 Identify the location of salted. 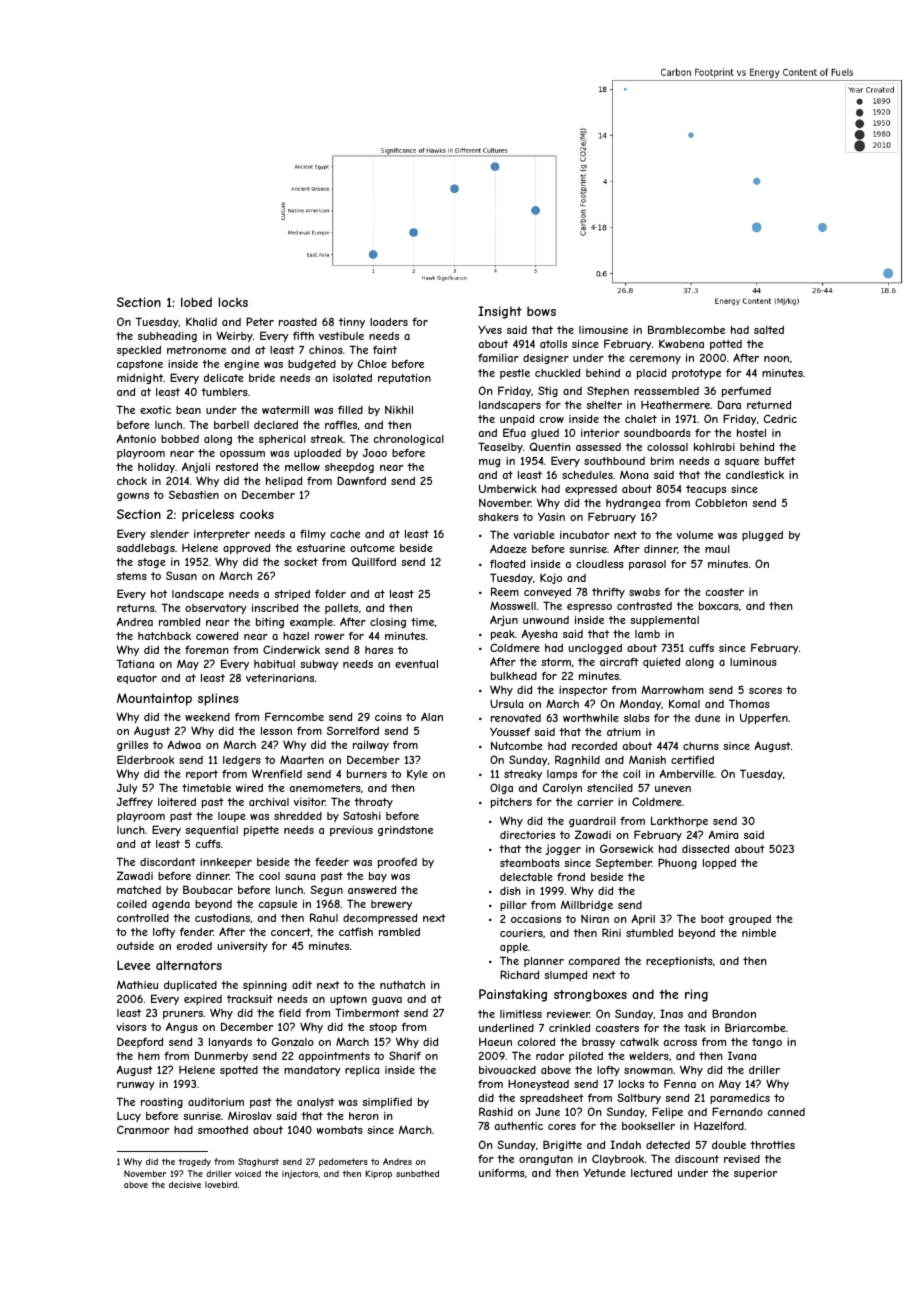
(769, 330).
